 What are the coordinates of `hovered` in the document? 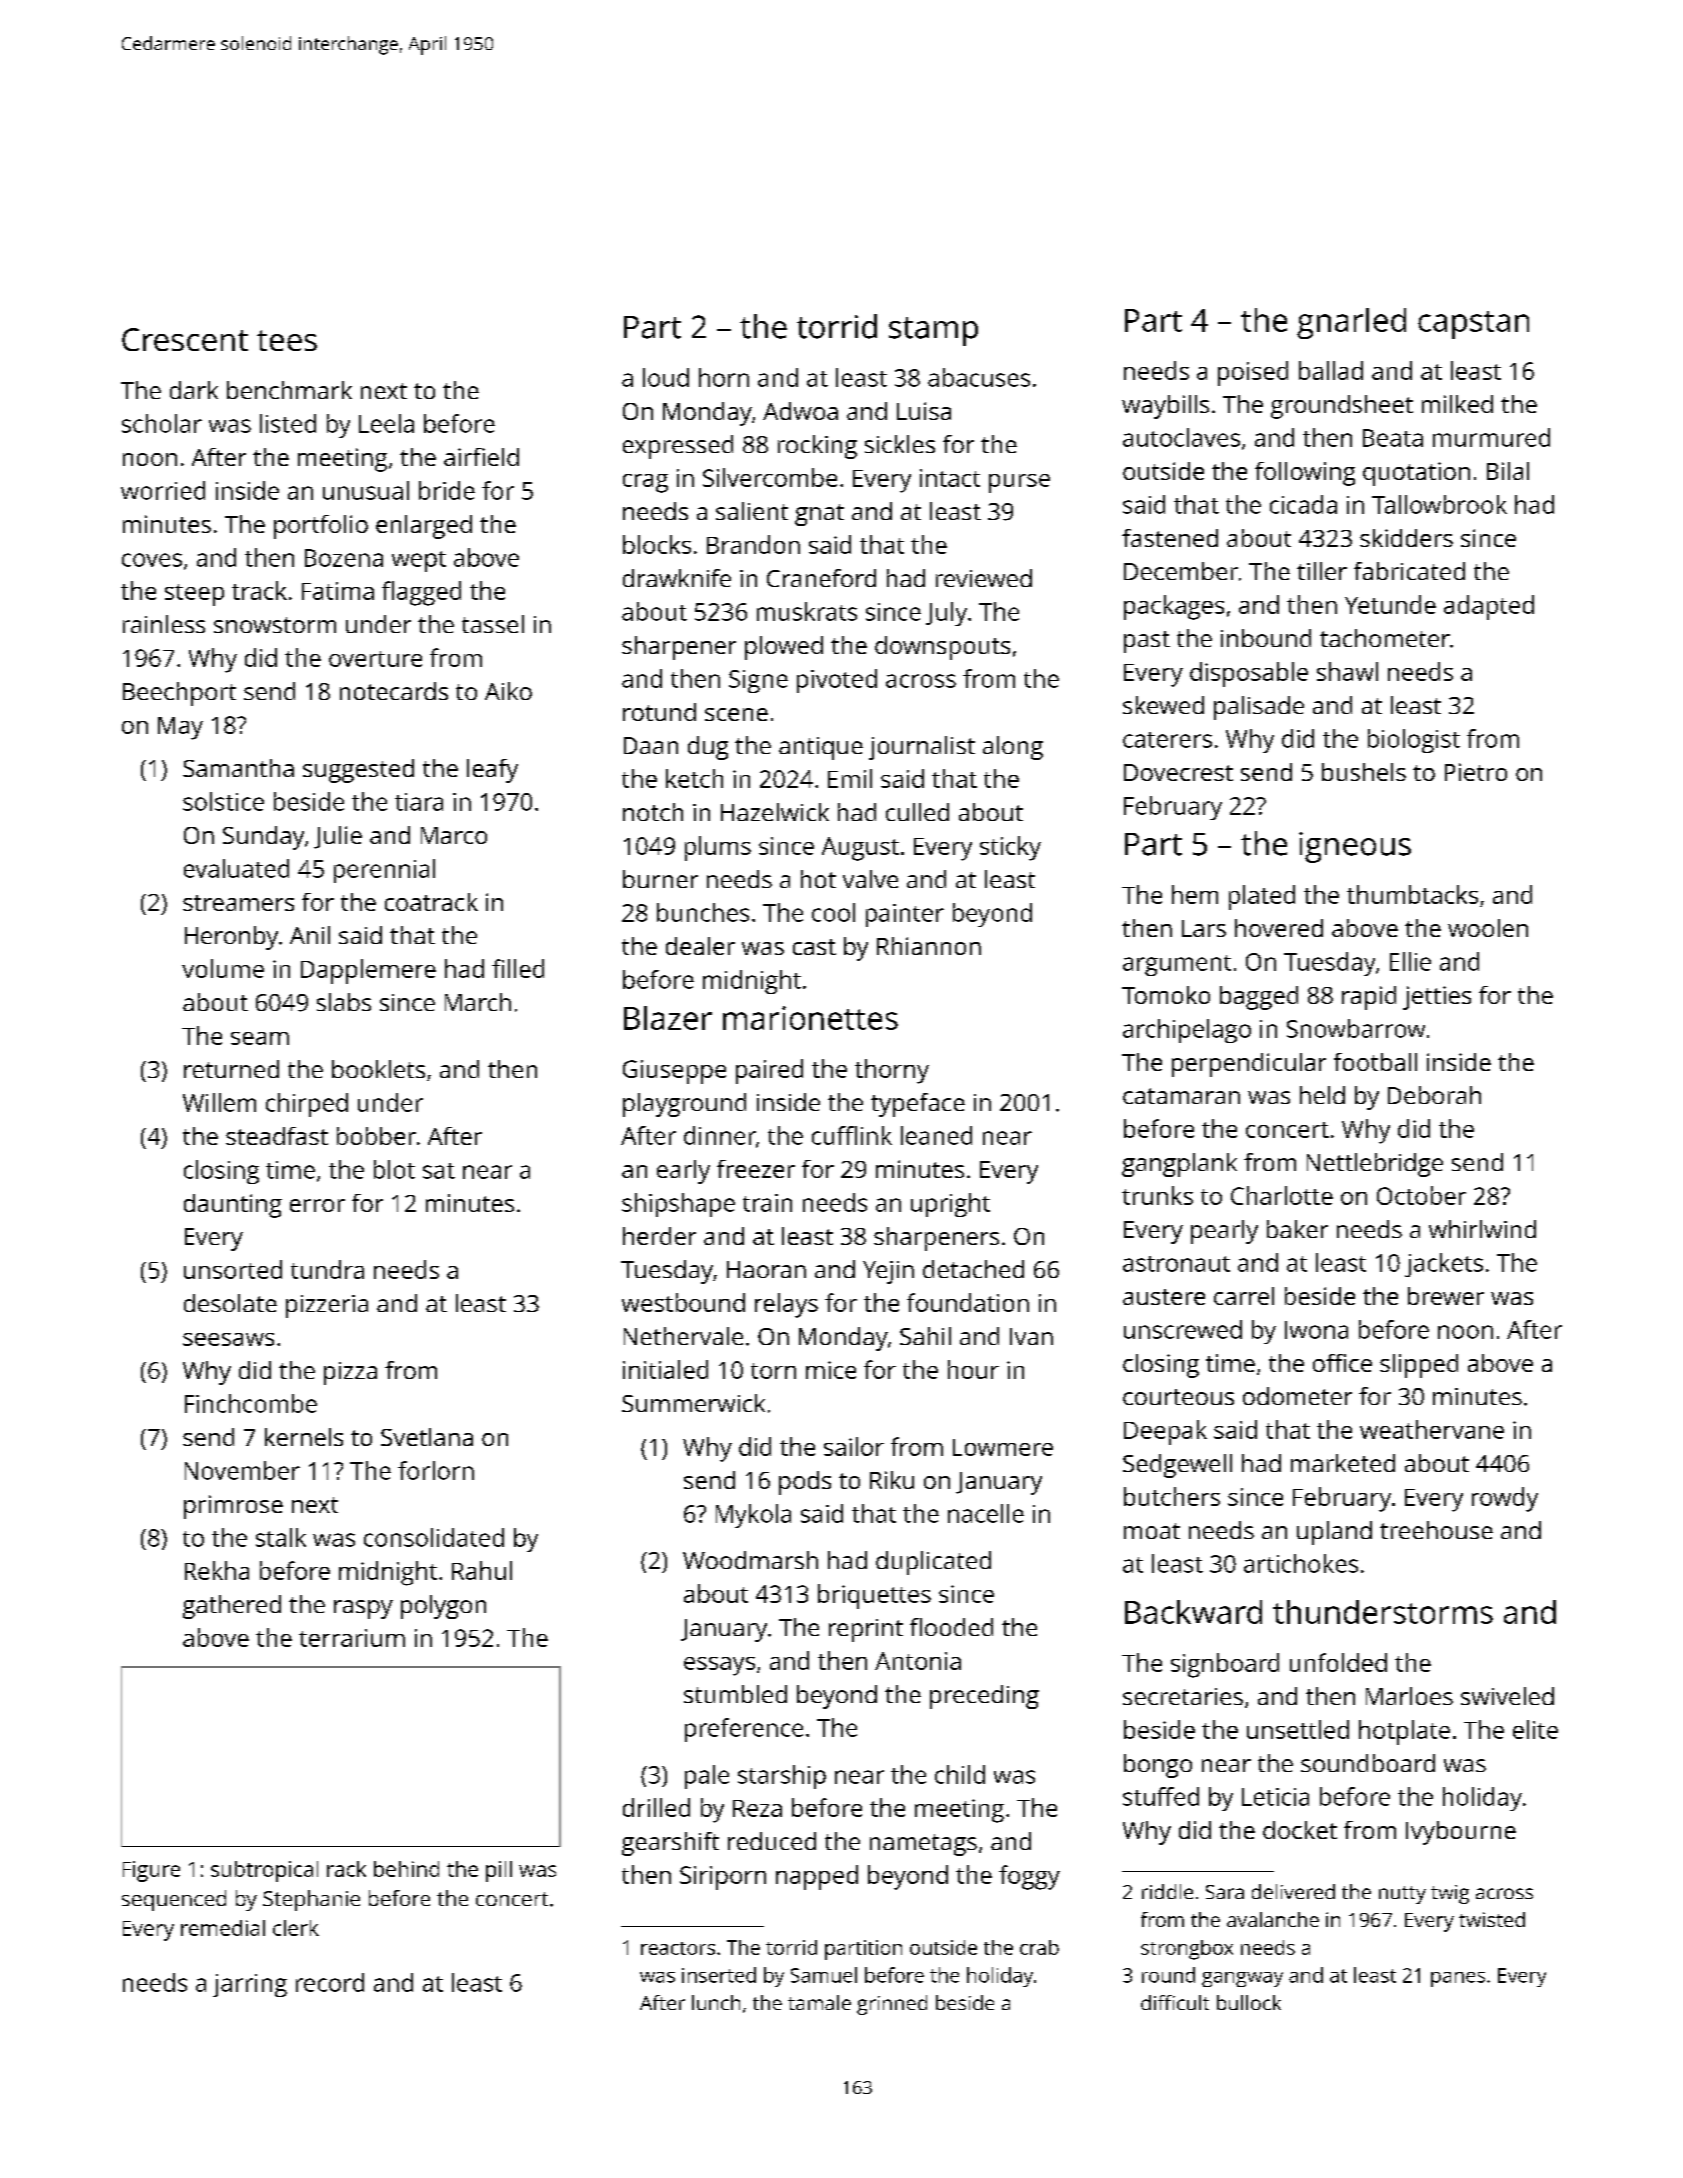 It's located at (1279, 928).
